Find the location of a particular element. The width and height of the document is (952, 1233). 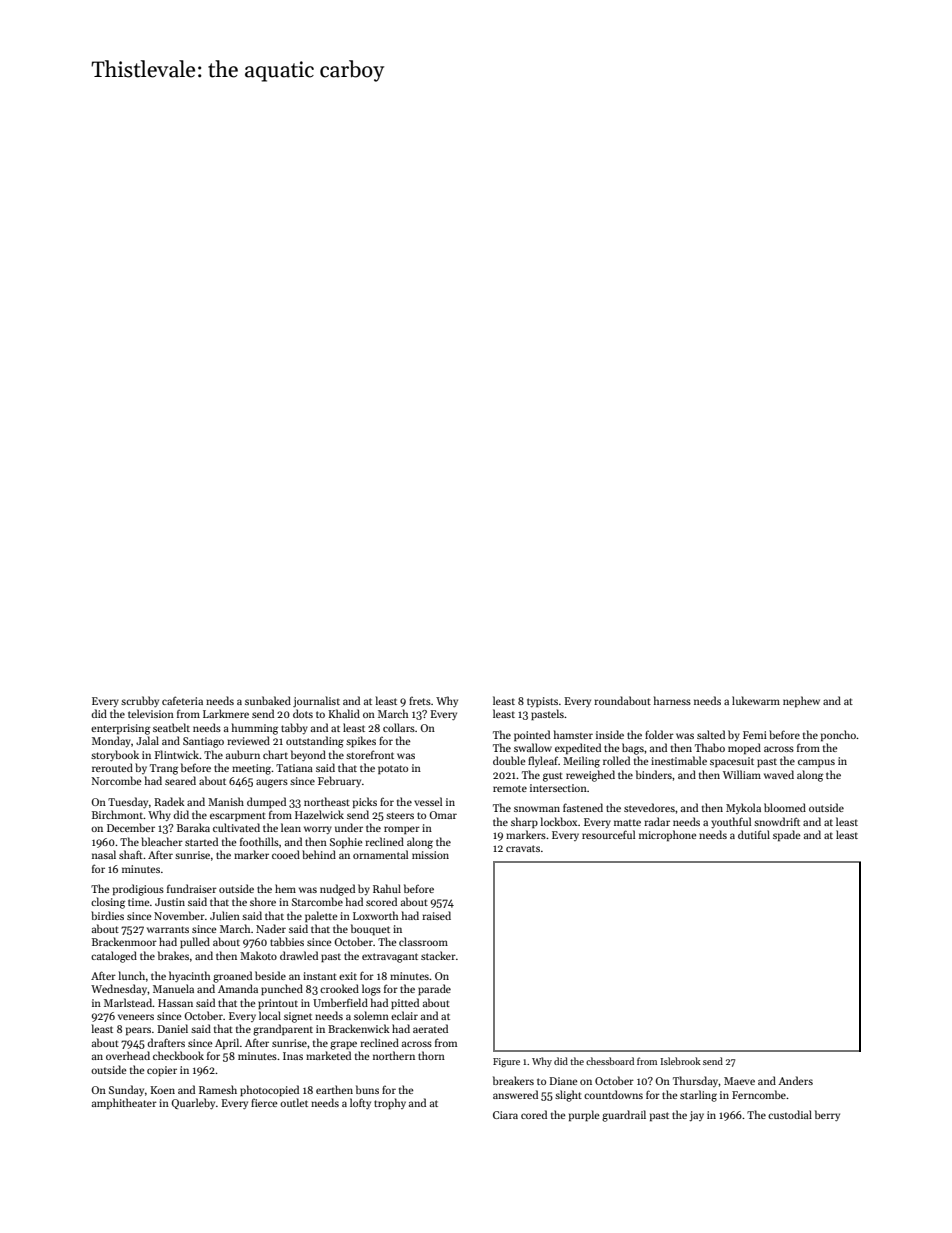

parade is located at coordinates (434, 990).
